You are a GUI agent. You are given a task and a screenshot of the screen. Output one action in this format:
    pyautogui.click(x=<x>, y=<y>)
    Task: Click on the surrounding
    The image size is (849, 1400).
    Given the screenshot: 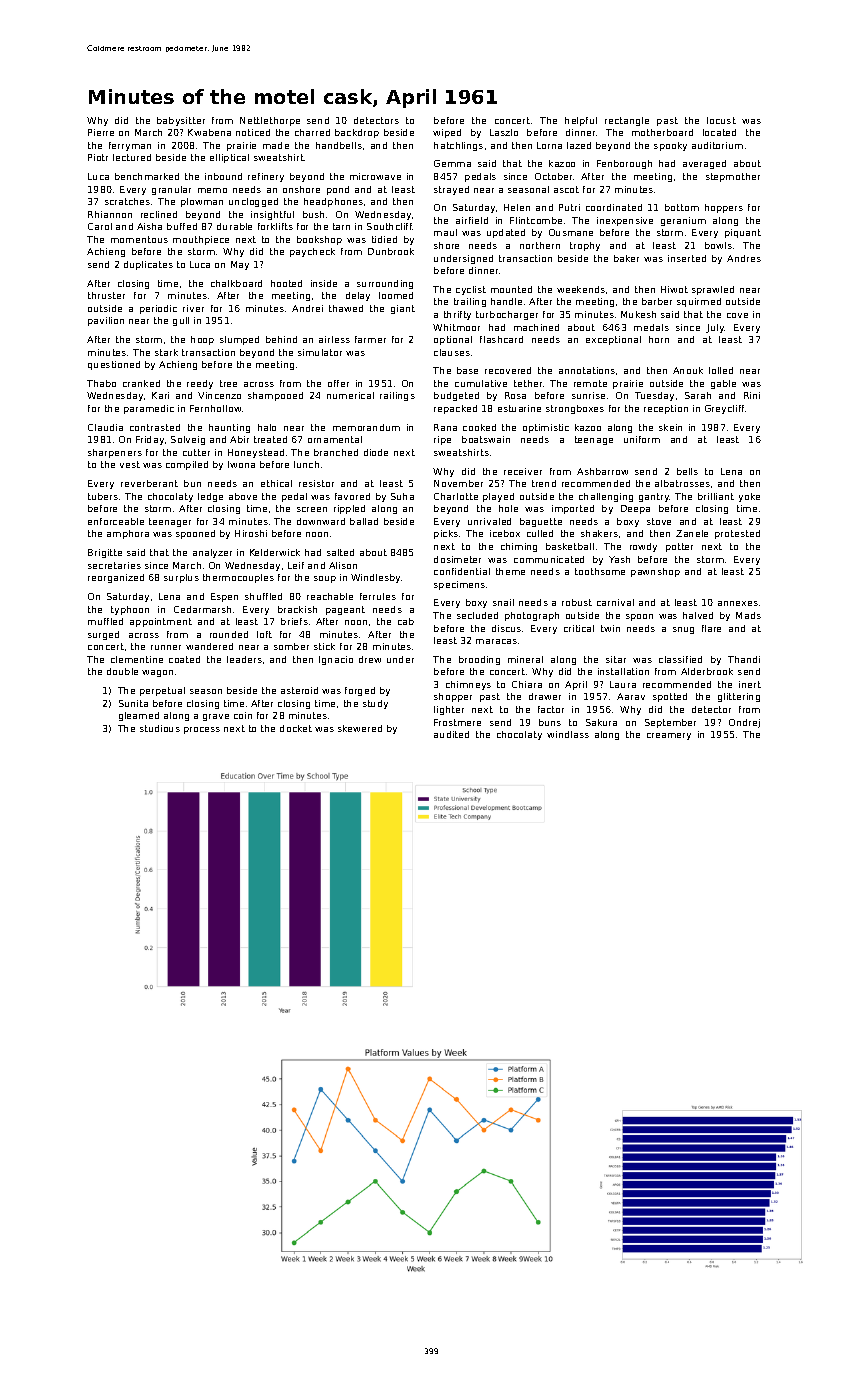 What is the action you would take?
    pyautogui.click(x=385, y=284)
